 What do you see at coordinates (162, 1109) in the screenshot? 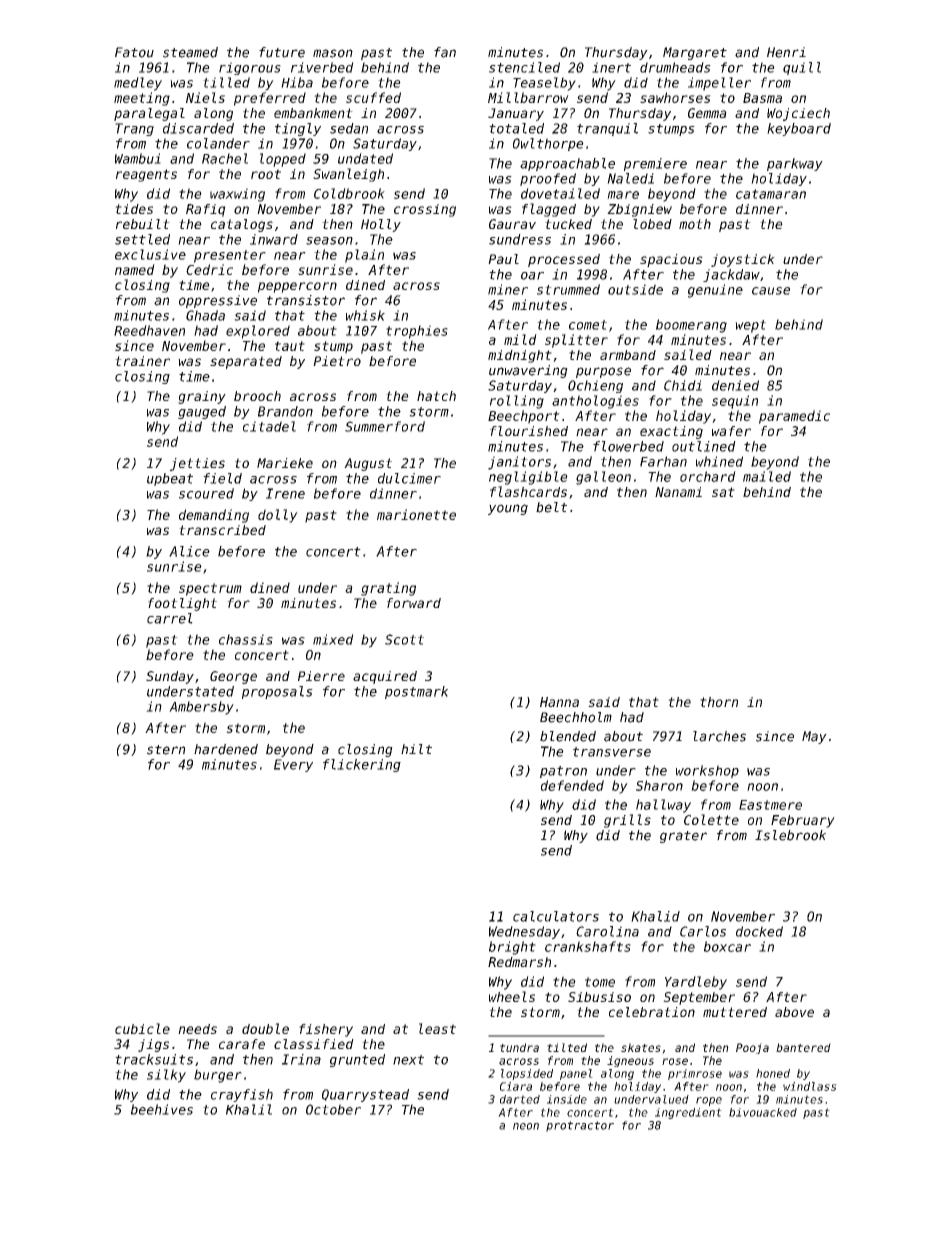
I see `beehives` at bounding box center [162, 1109].
